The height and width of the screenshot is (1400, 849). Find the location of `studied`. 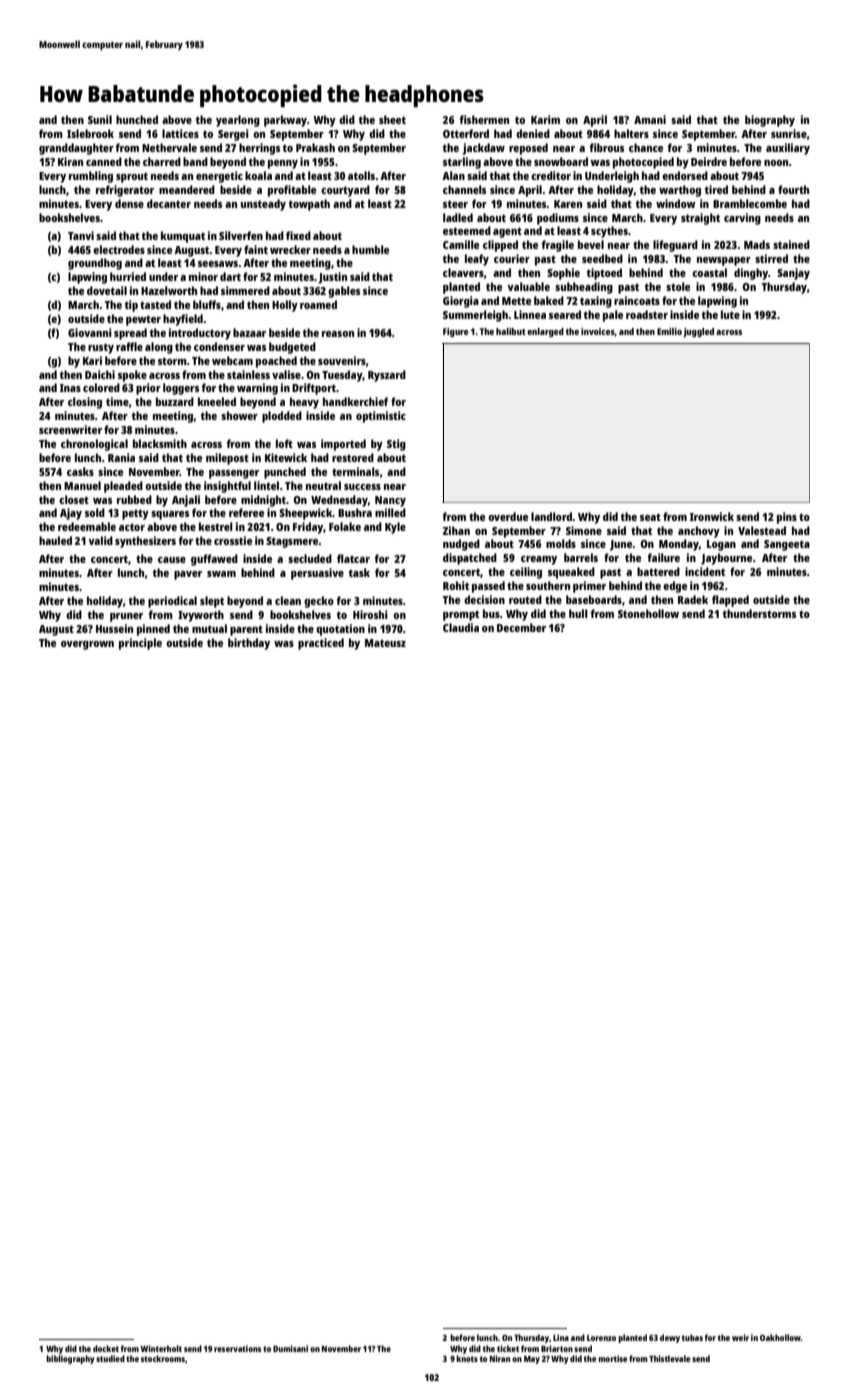

studied is located at coordinates (110, 1358).
